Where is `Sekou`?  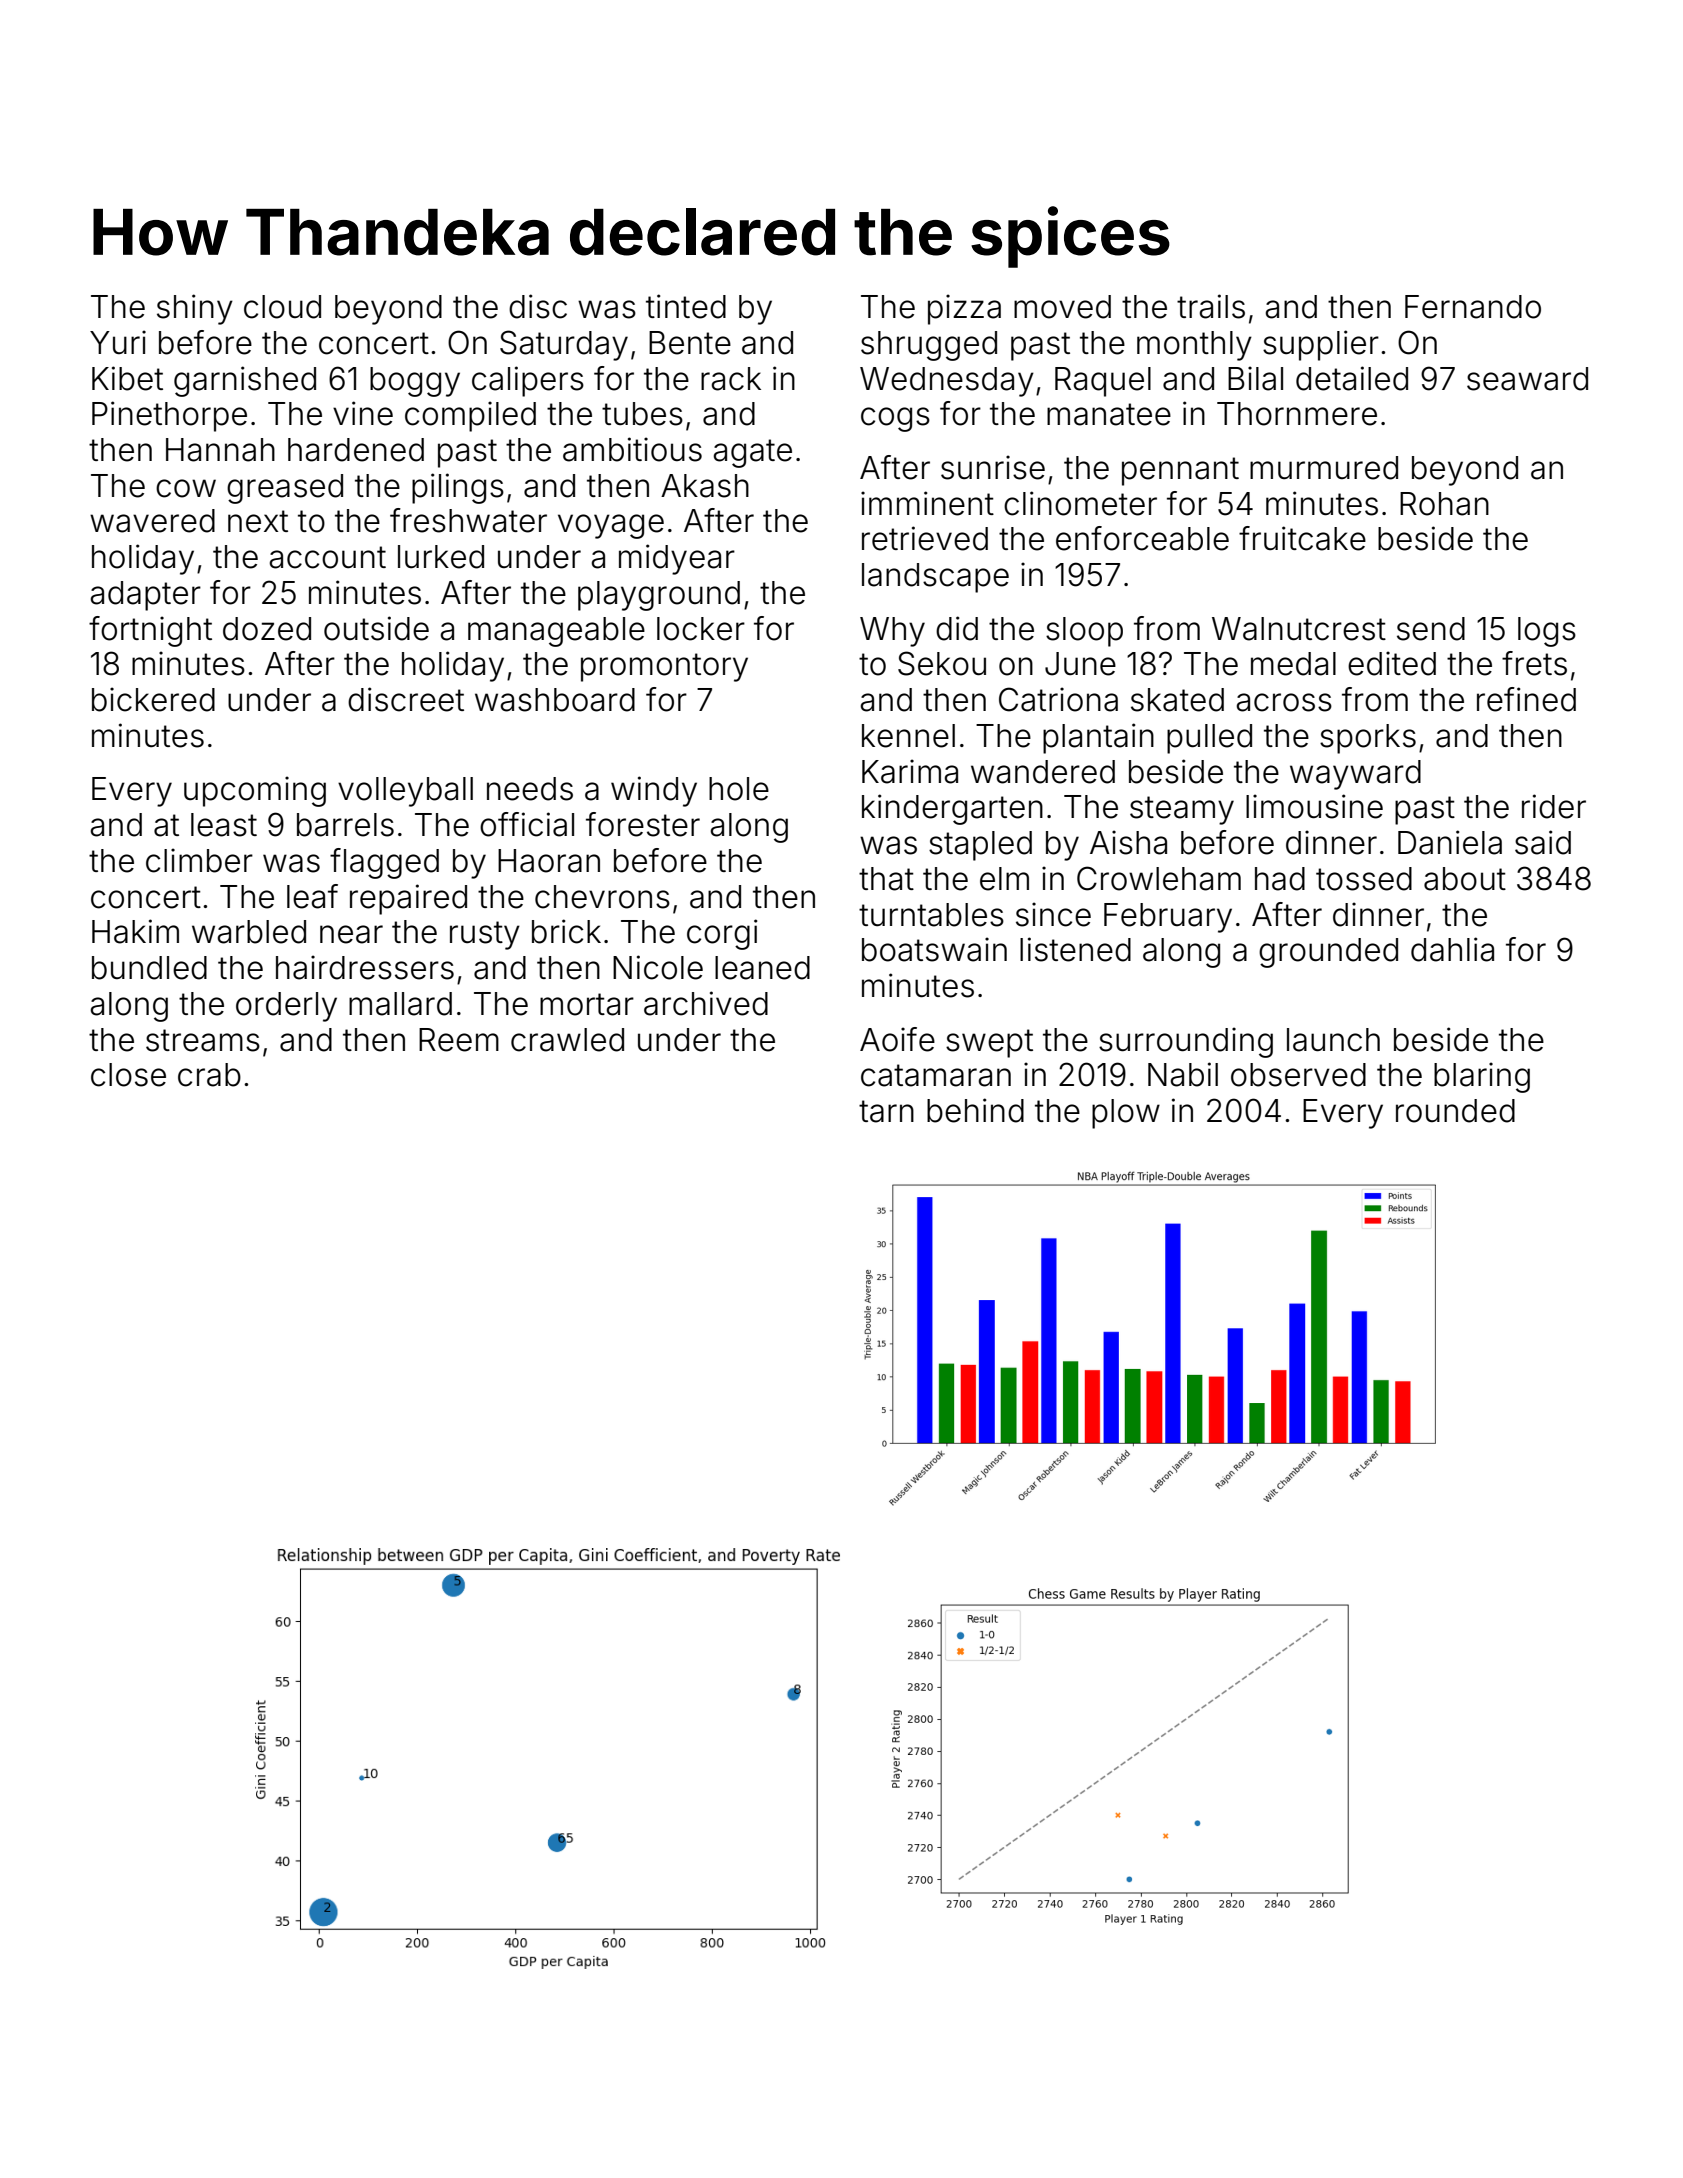 Sekou is located at coordinates (942, 663).
